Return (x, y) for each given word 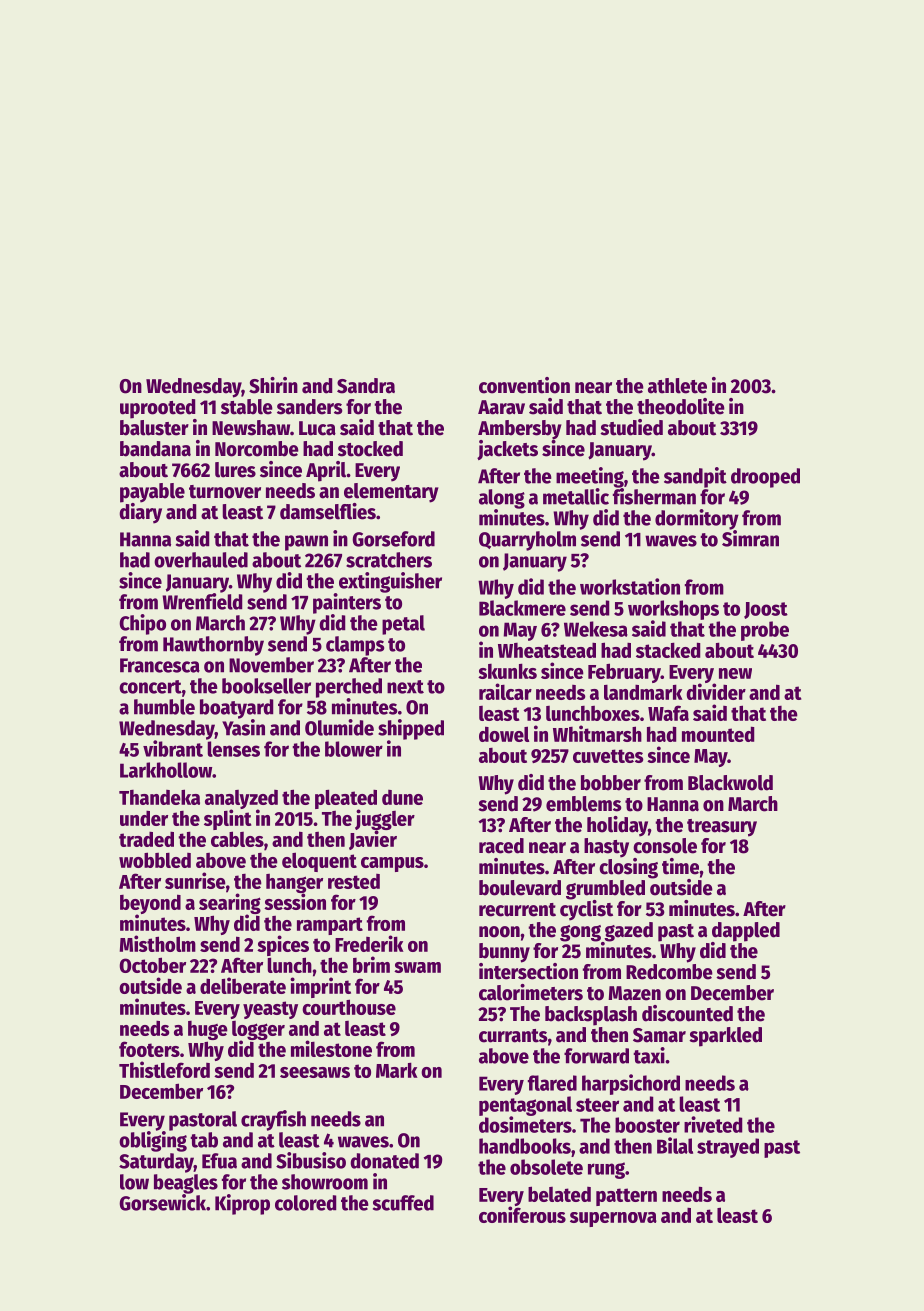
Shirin (273, 385)
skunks (507, 671)
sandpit (695, 477)
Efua (219, 1161)
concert (150, 687)
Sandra (366, 386)
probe (765, 631)
